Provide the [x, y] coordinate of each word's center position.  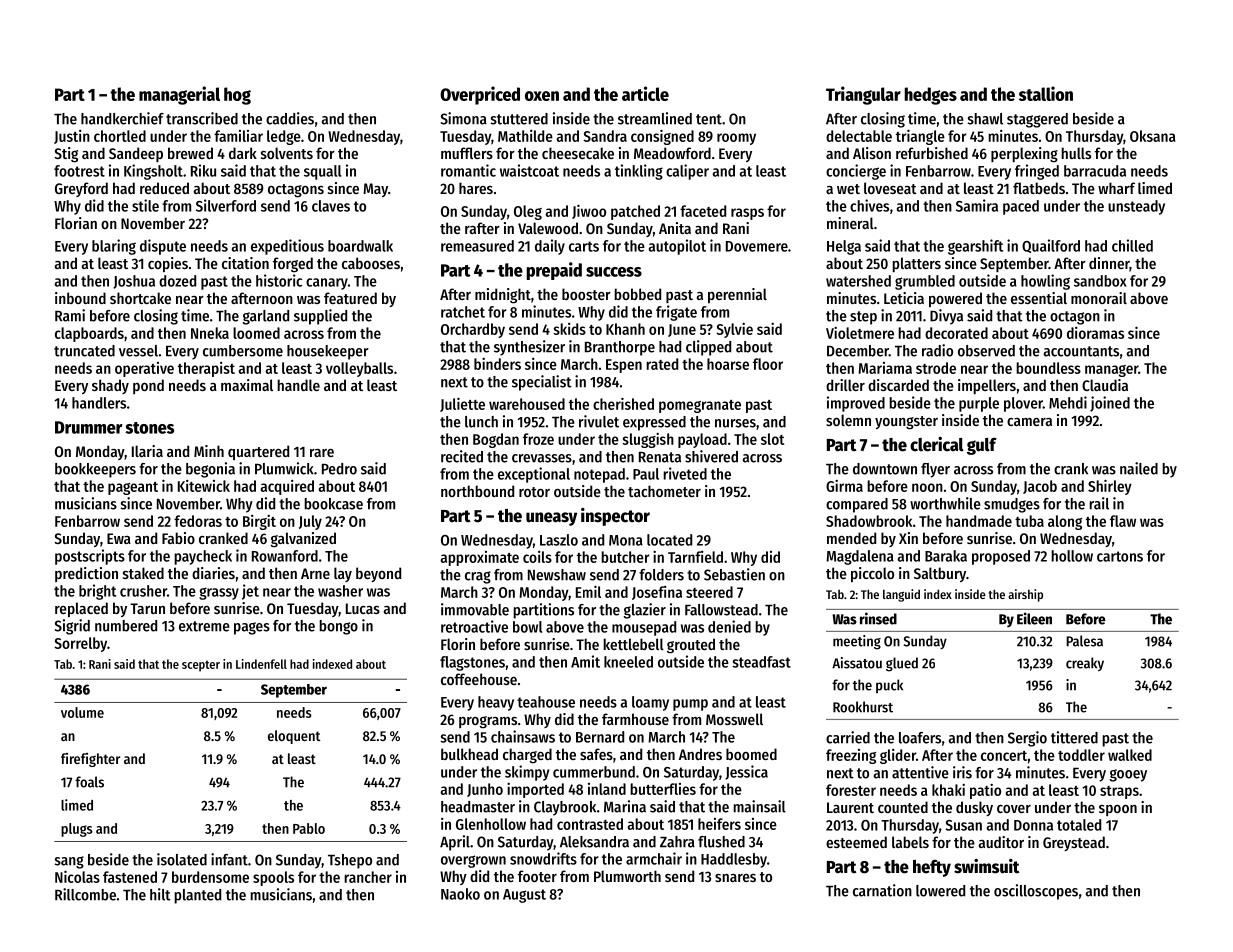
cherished [623, 403]
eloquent [294, 737]
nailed [1139, 468]
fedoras [198, 521]
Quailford [1051, 246]
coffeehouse [479, 679]
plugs [77, 830]
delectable [859, 136]
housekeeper [328, 352]
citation [245, 263]
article [645, 93]
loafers [920, 738]
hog [237, 96]
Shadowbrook [869, 521]
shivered [711, 456]
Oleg [528, 212]
